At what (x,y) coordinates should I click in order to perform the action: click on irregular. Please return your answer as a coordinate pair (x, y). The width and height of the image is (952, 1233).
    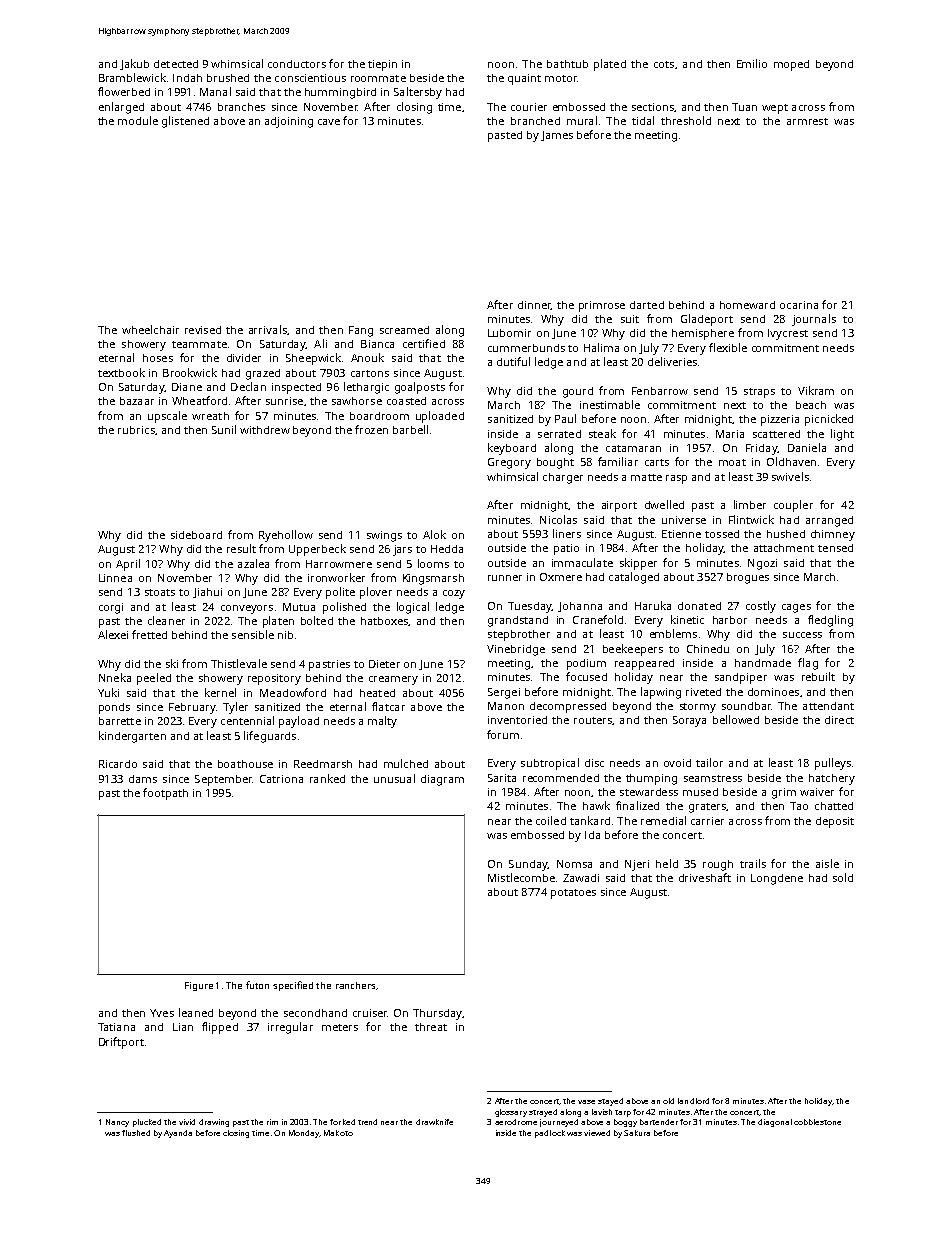
    Looking at the image, I should click on (290, 1028).
